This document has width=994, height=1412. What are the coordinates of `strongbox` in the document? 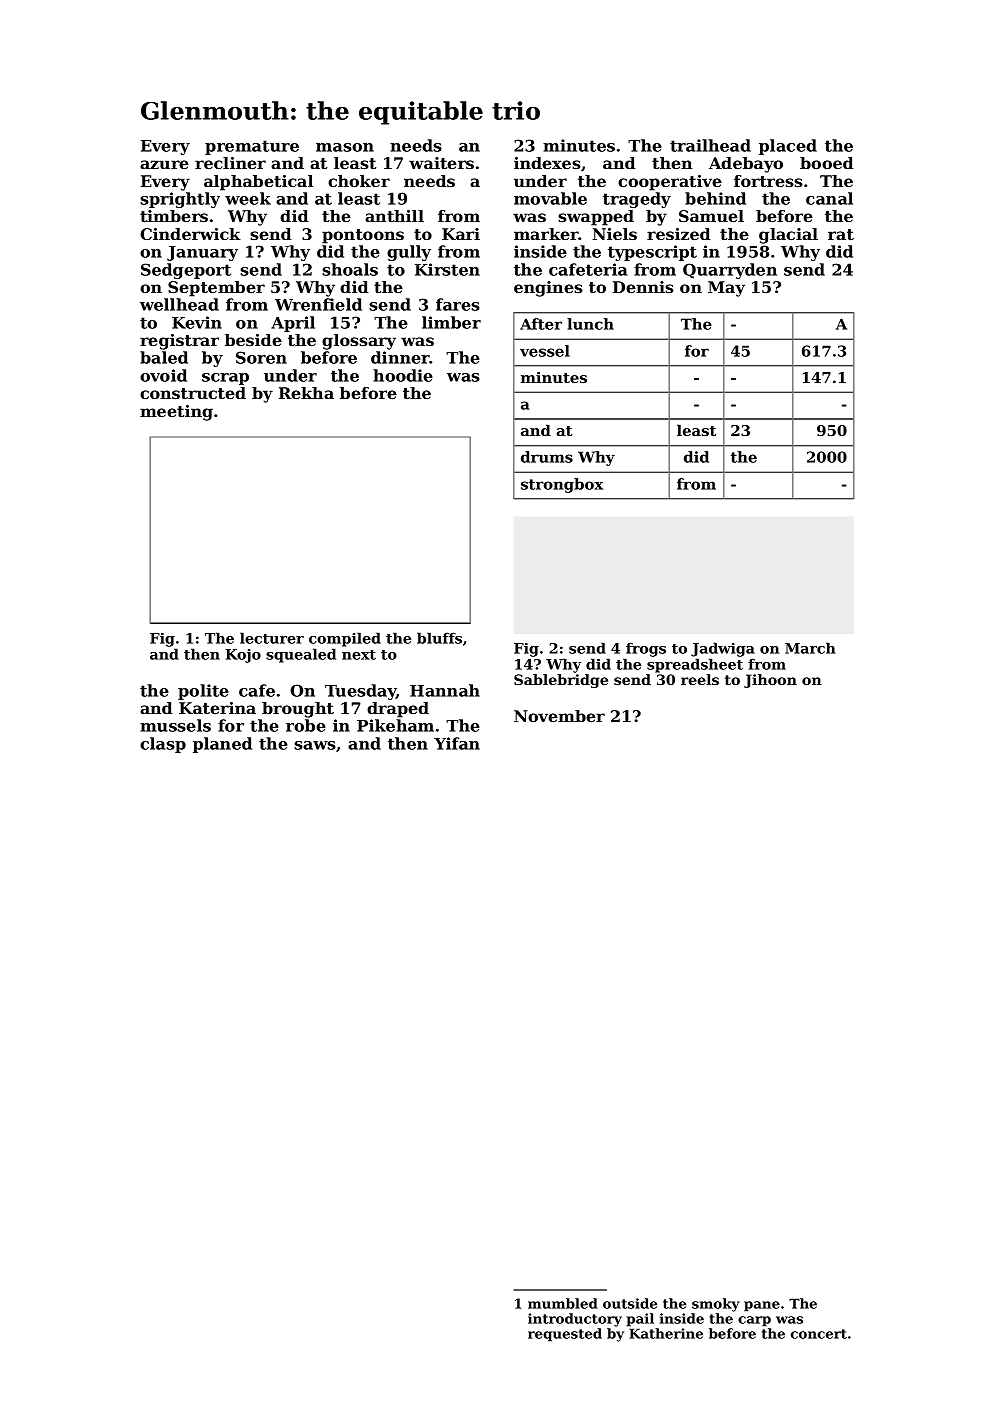 It's located at (562, 485).
